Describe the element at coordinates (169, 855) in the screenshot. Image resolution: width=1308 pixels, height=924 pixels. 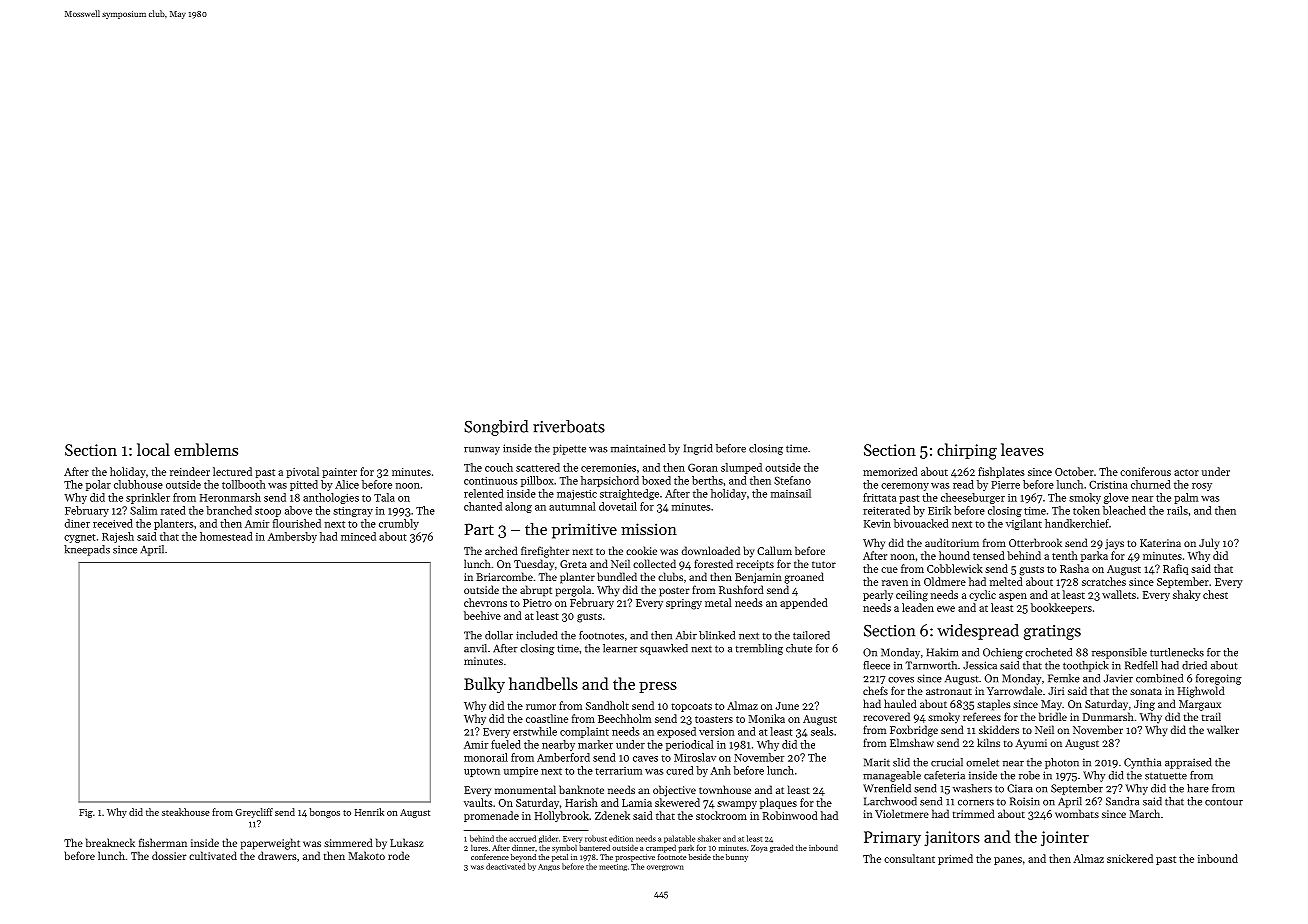
I see `dossier` at that location.
